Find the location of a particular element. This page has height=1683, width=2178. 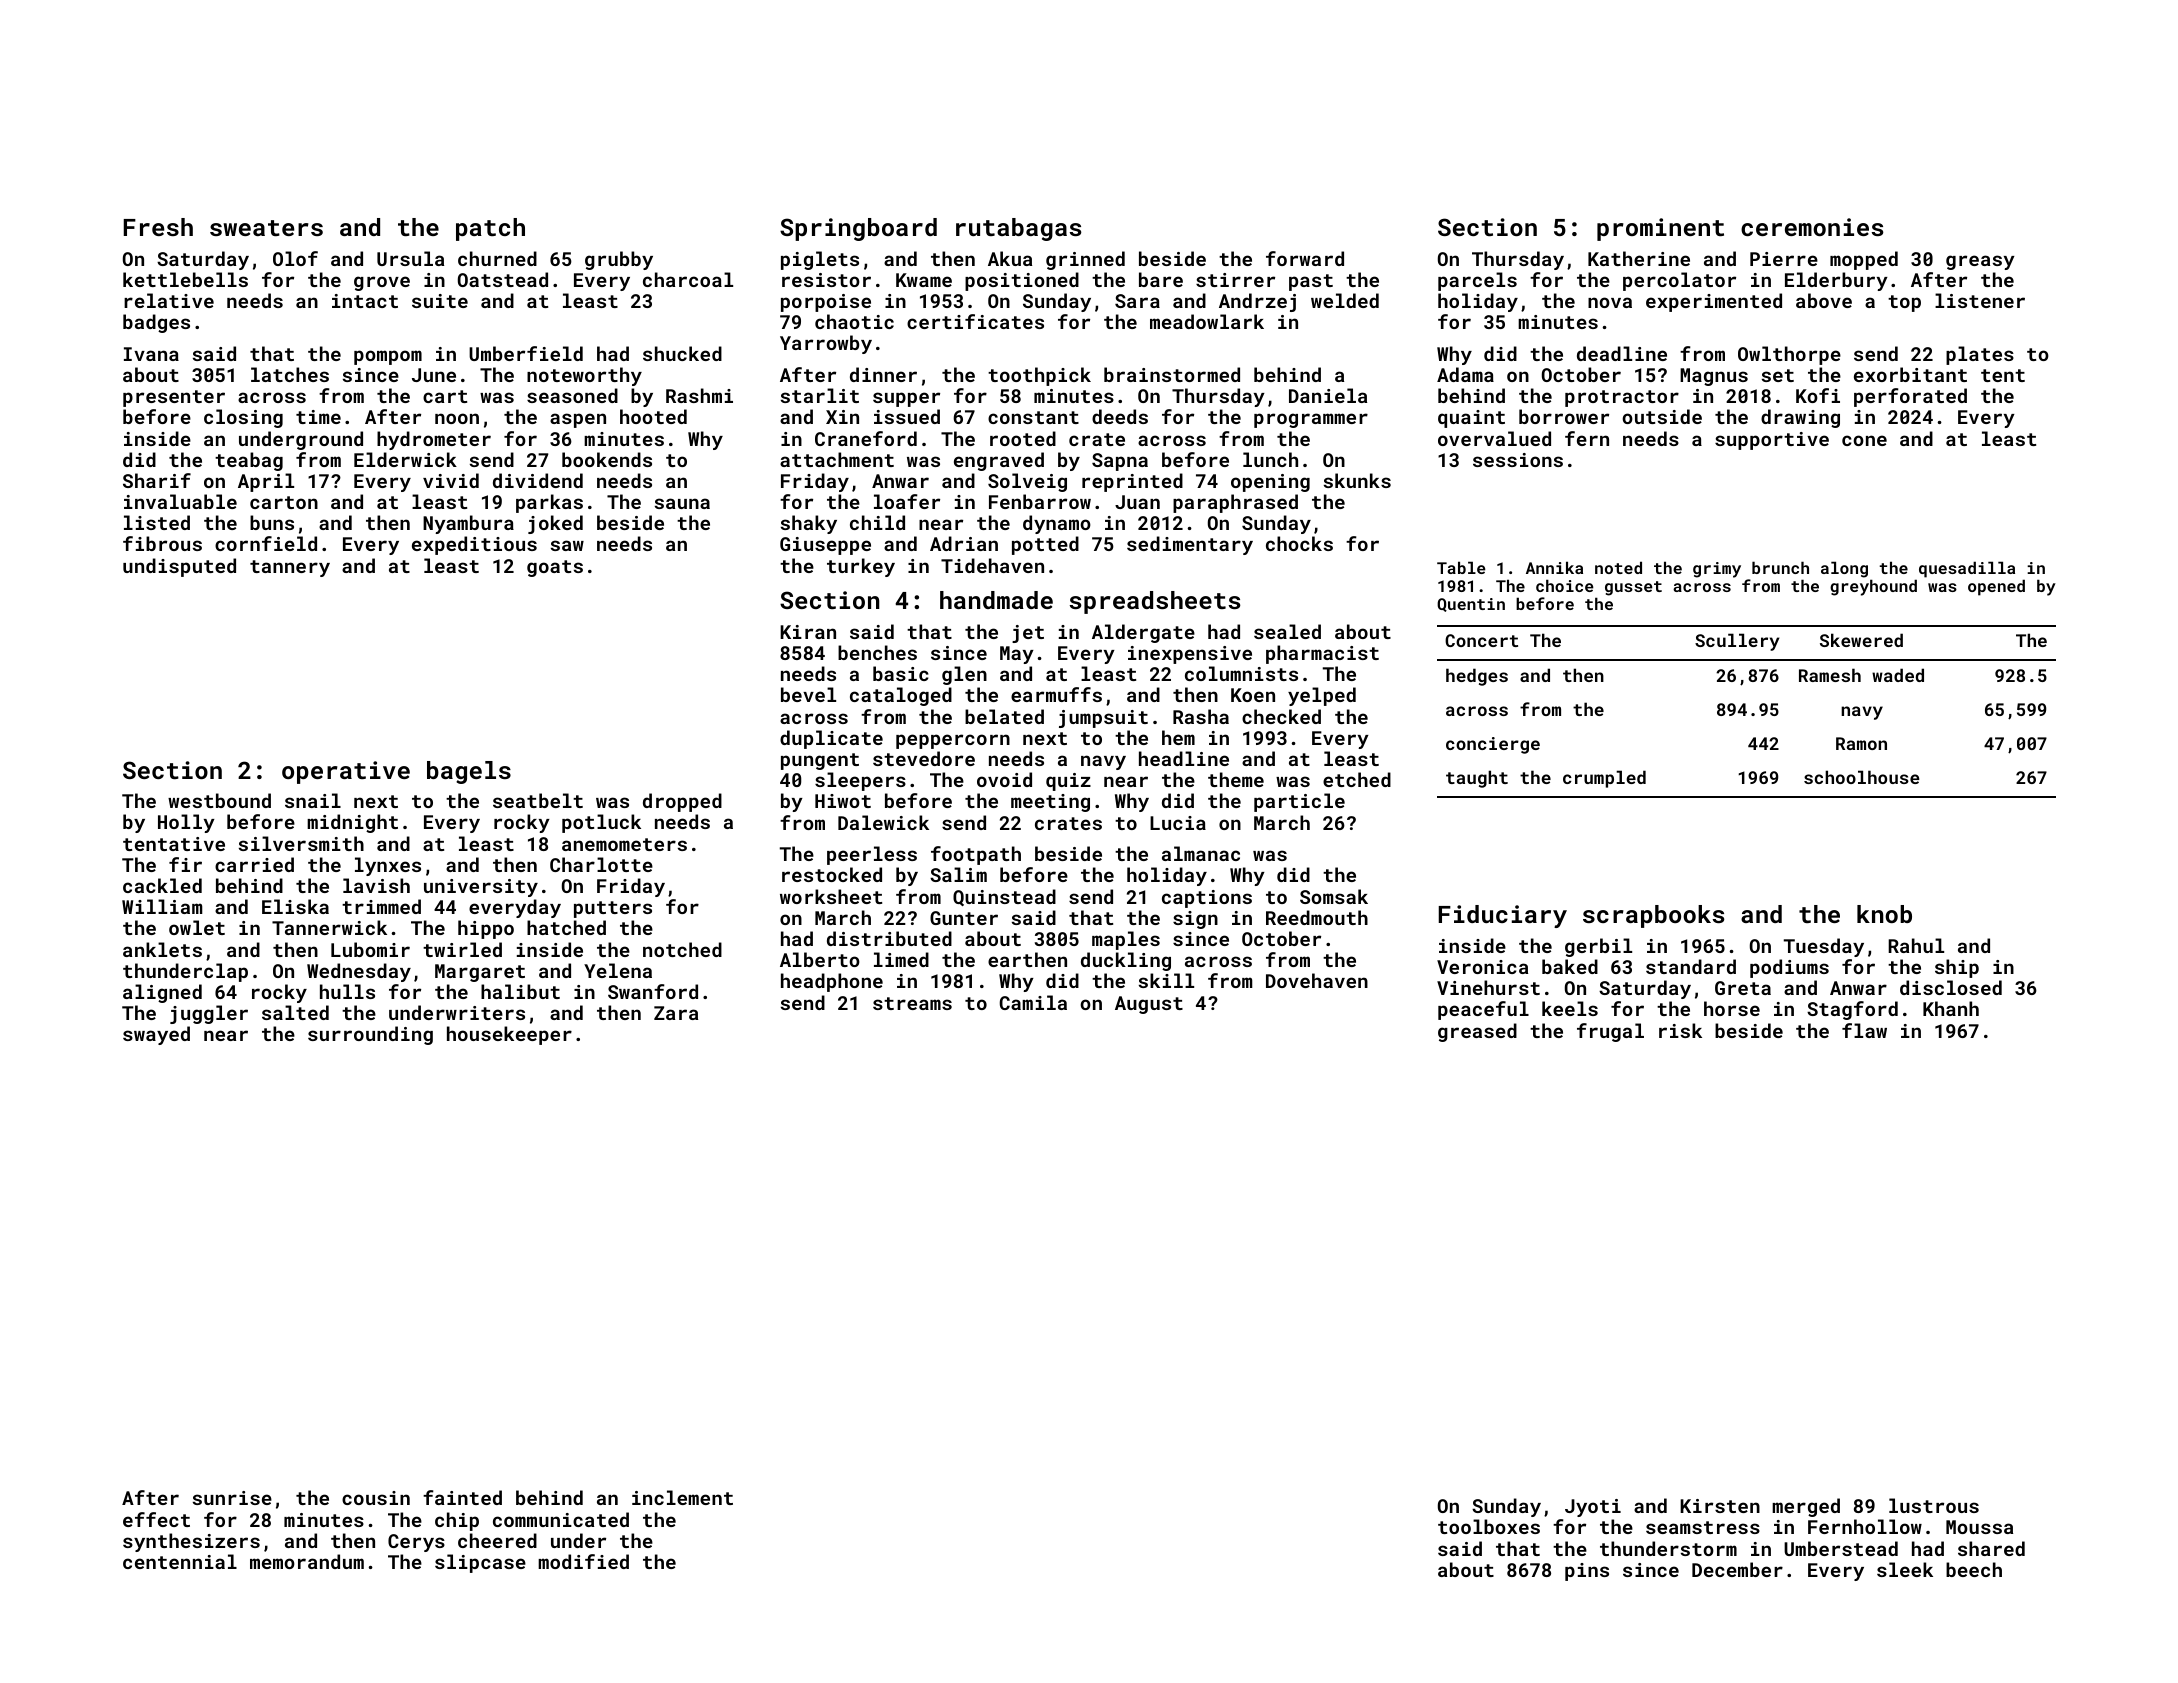

prominent is located at coordinates (1660, 229).
